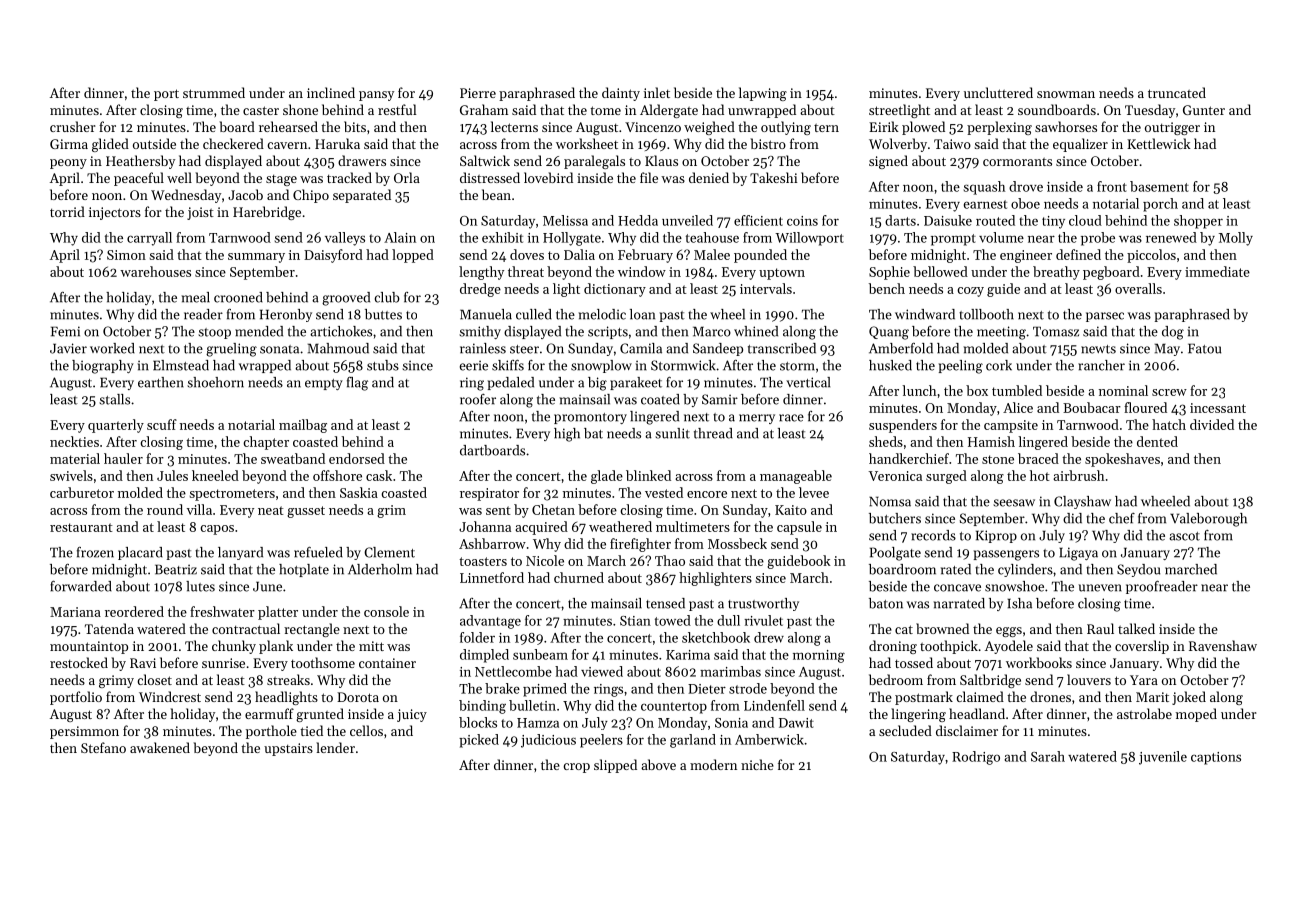 Image resolution: width=1308 pixels, height=924 pixels. What do you see at coordinates (607, 477) in the screenshot?
I see `glade` at bounding box center [607, 477].
